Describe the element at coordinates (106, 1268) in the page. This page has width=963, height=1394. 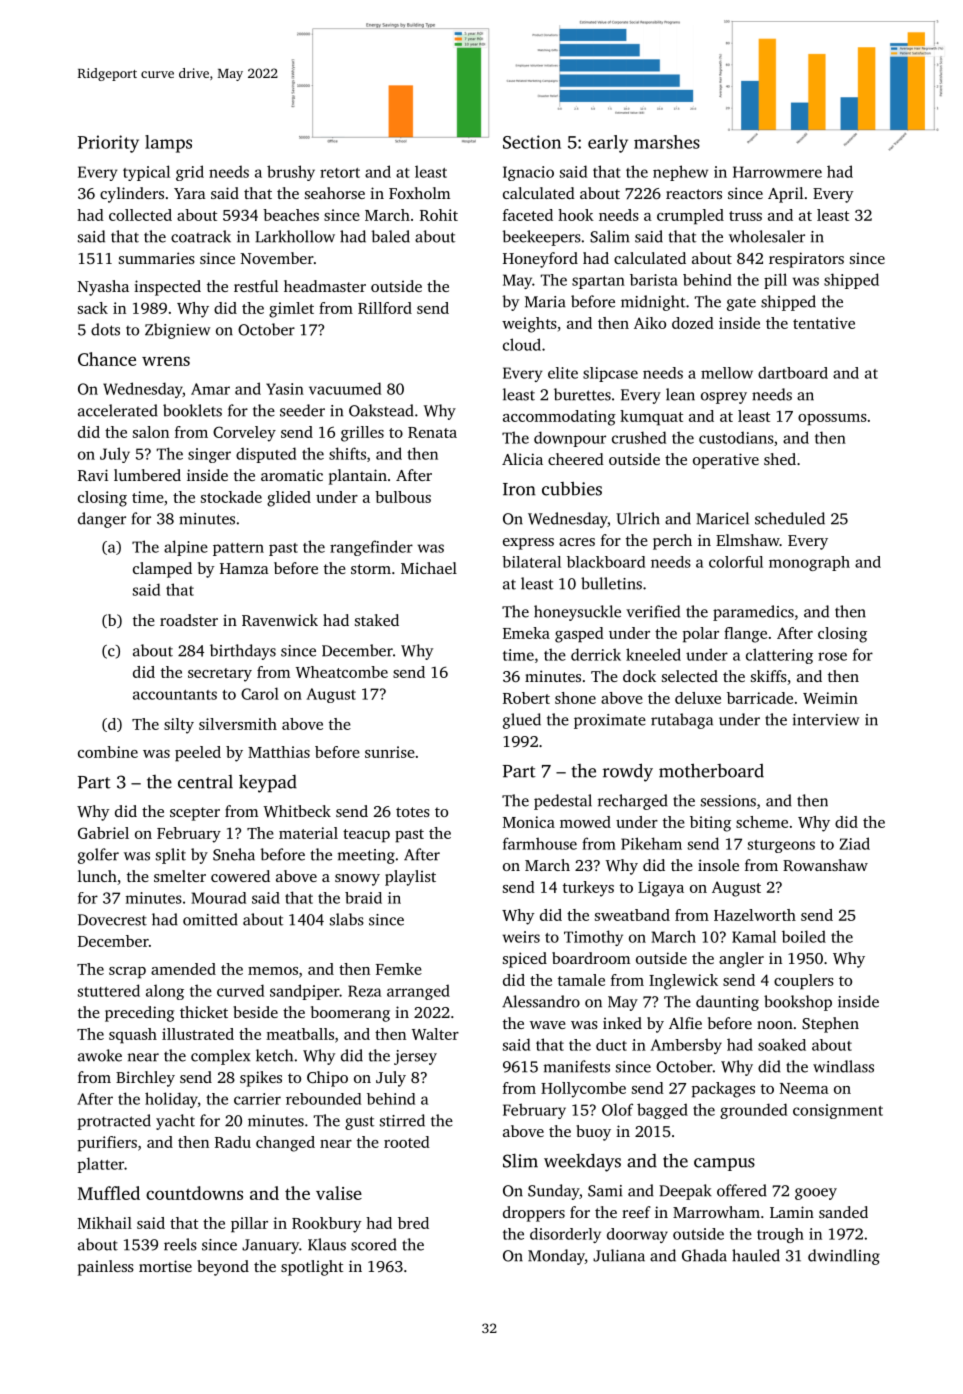
I see `painless` at that location.
